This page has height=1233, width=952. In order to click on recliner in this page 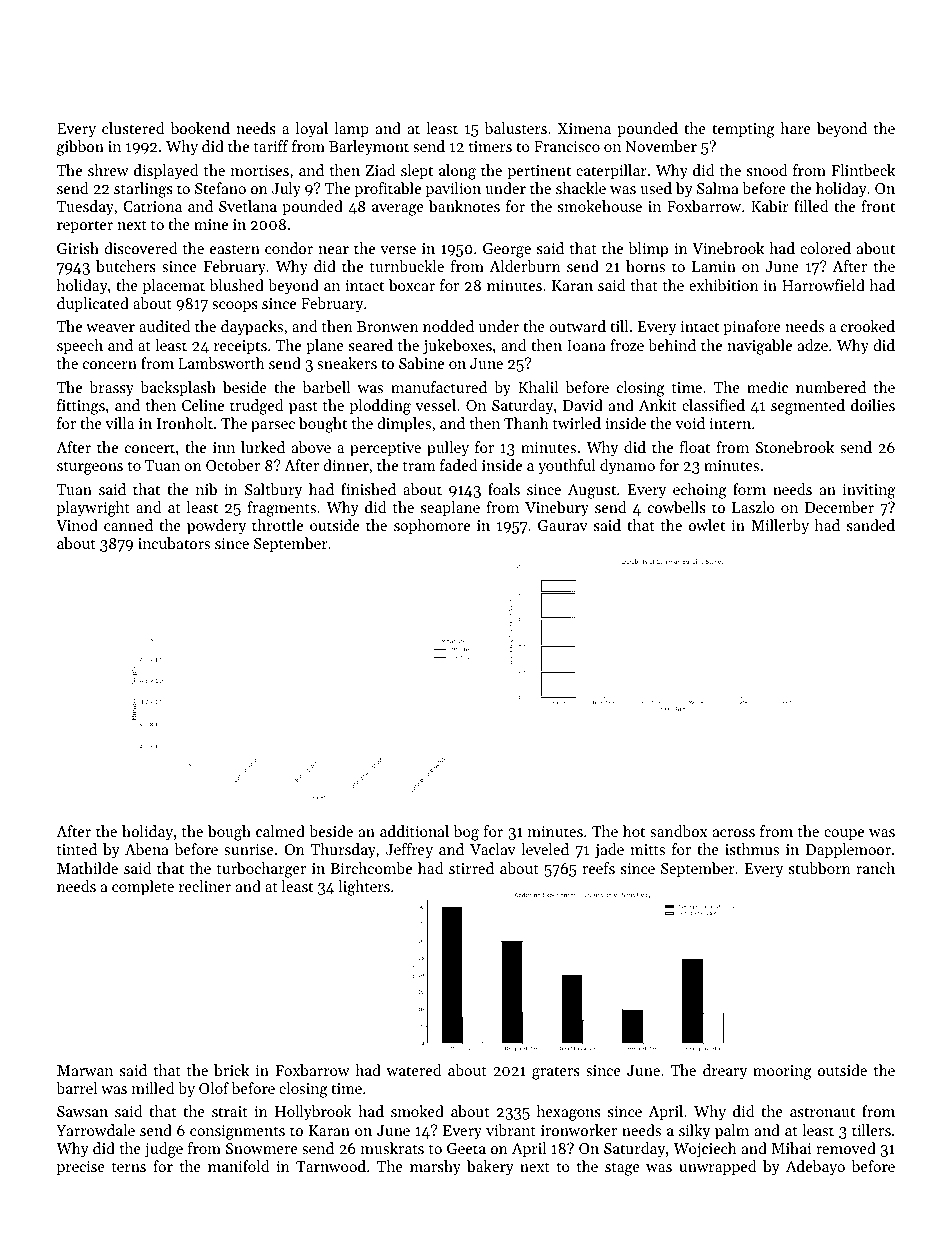, I will do `click(205, 886)`.
